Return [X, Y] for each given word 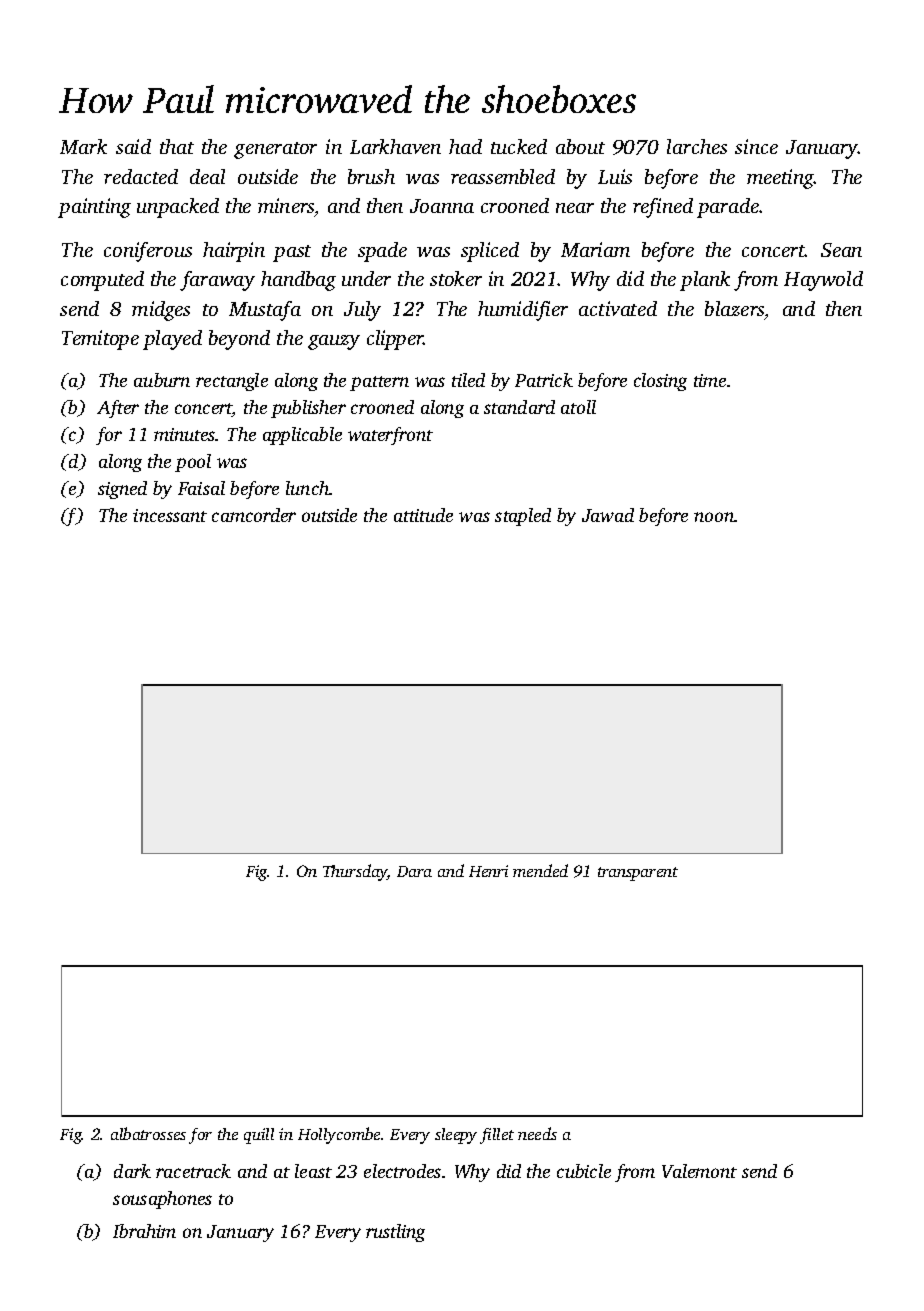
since [756, 146]
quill [259, 1136]
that [177, 146]
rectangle [232, 382]
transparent [638, 874]
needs [537, 1133]
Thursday [355, 872]
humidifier [523, 311]
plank [705, 281]
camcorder [254, 515]
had [465, 146]
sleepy [456, 1136]
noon [714, 517]
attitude [423, 515]
